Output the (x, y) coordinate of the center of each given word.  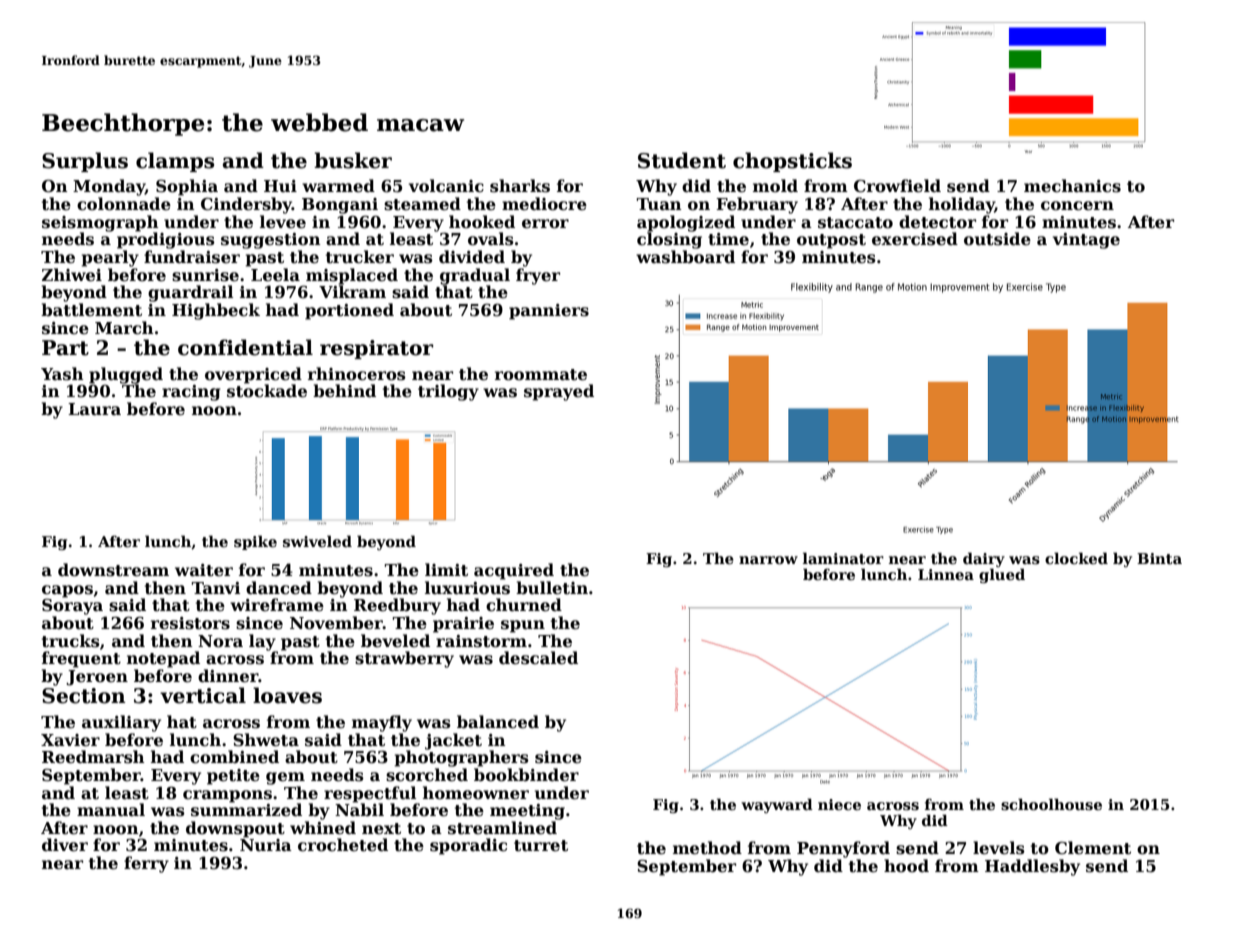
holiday (962, 205)
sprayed (559, 392)
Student (682, 160)
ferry (146, 864)
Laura (94, 409)
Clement (1093, 848)
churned (524, 605)
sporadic (468, 846)
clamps (175, 162)
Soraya (72, 607)
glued (1002, 575)
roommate (541, 375)
